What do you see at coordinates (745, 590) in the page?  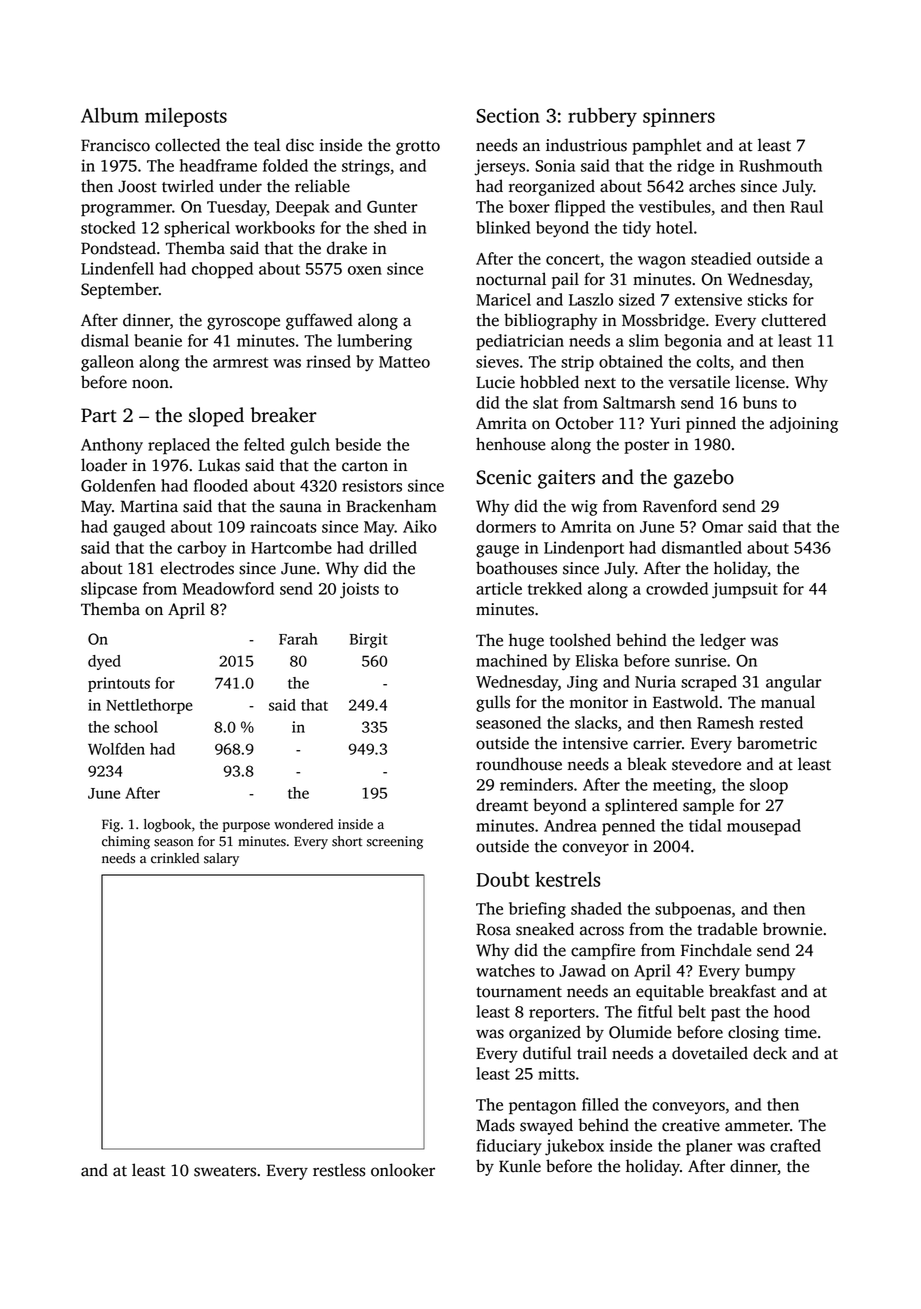 I see `jumpsuit` at bounding box center [745, 590].
